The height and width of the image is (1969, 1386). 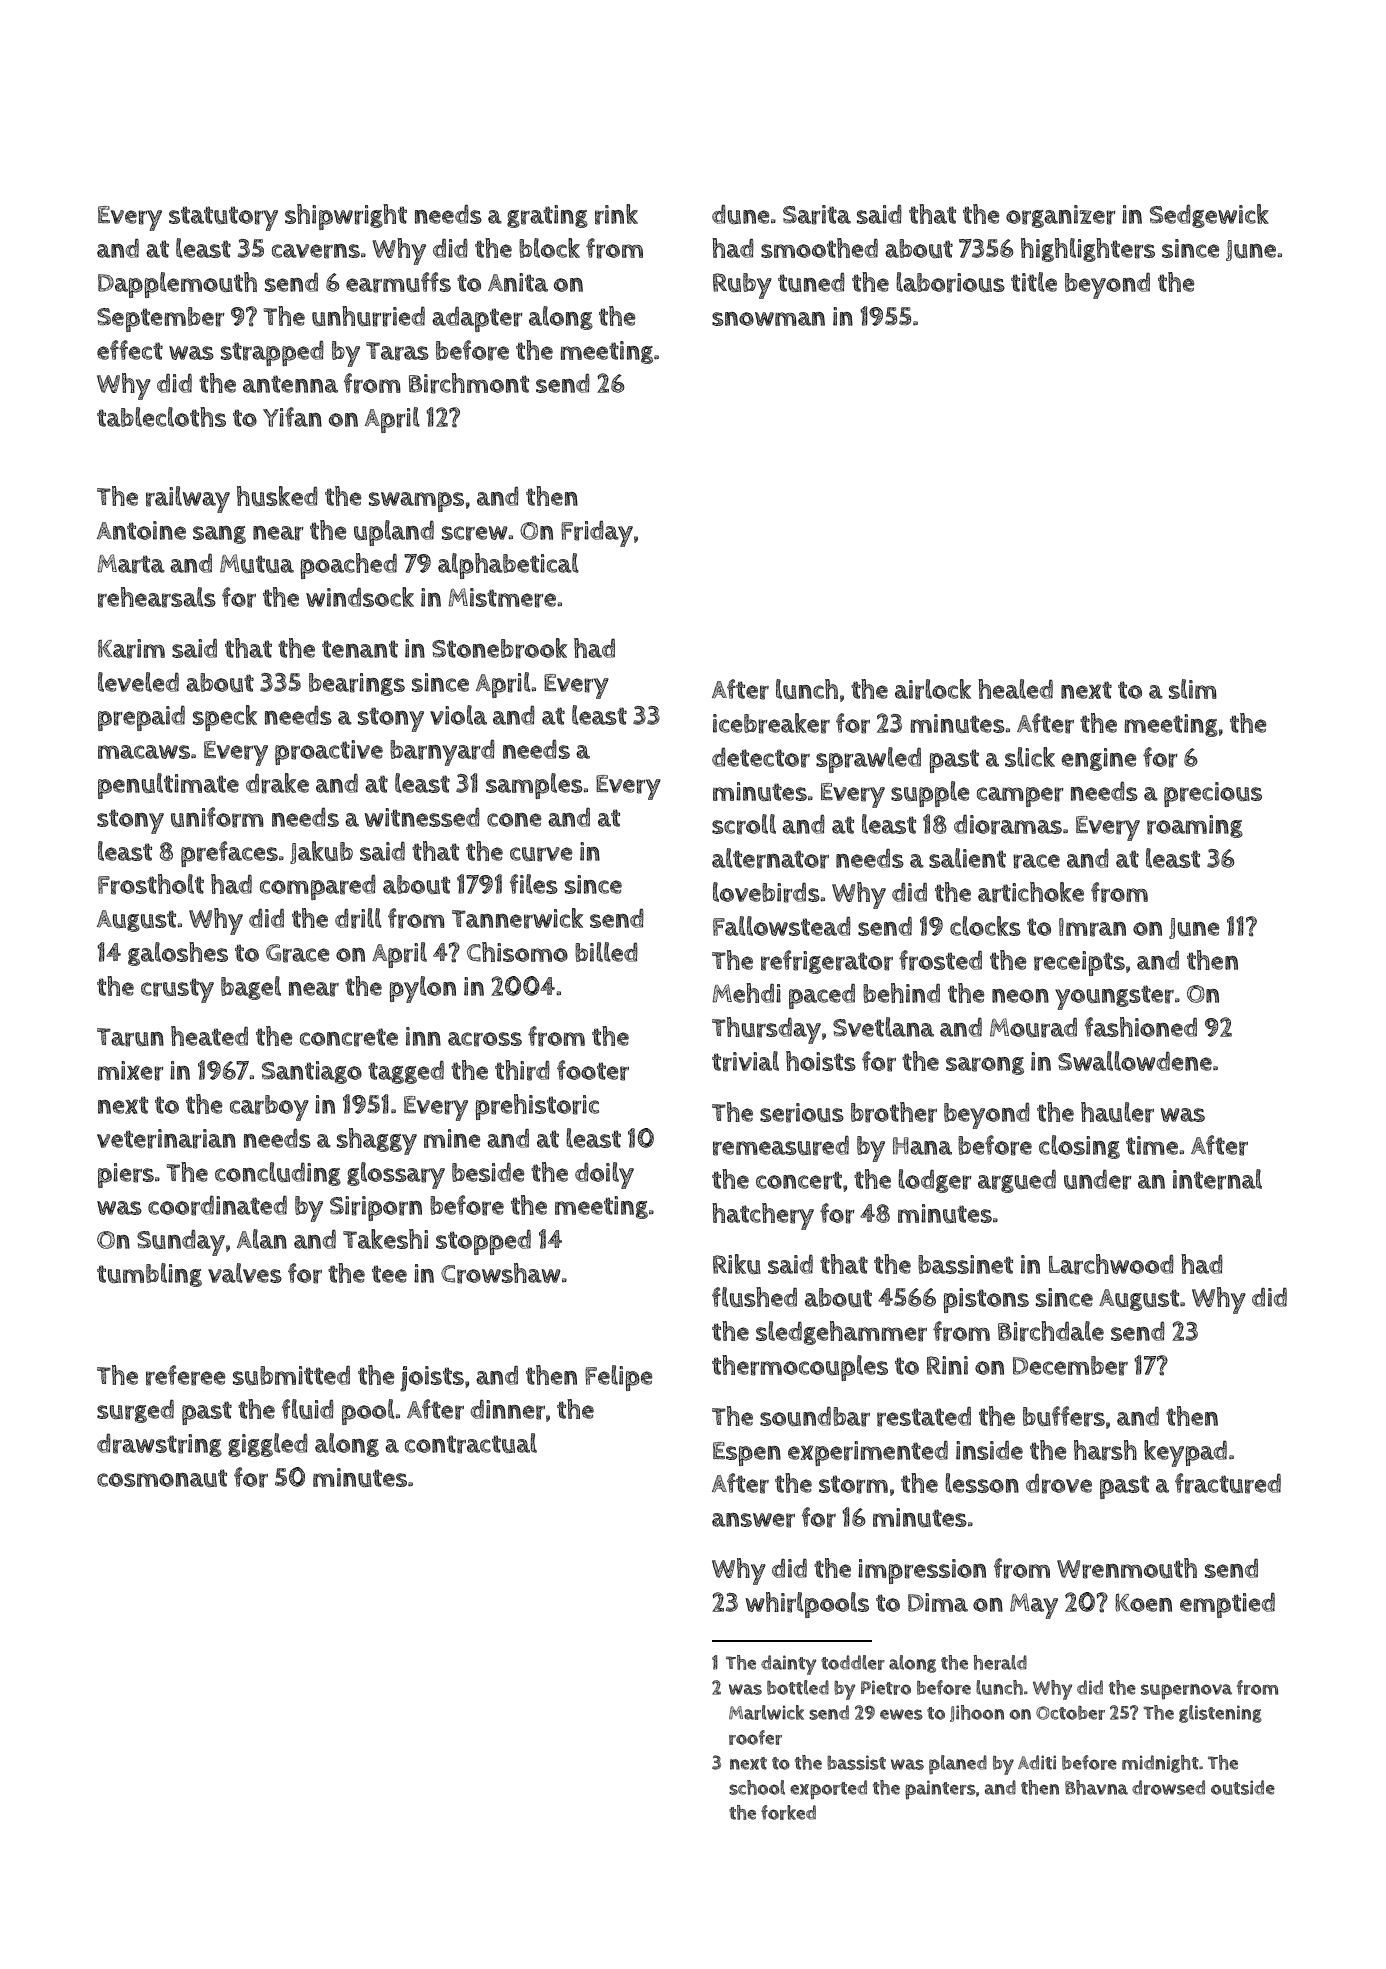 What do you see at coordinates (744, 824) in the image?
I see `scroll` at bounding box center [744, 824].
